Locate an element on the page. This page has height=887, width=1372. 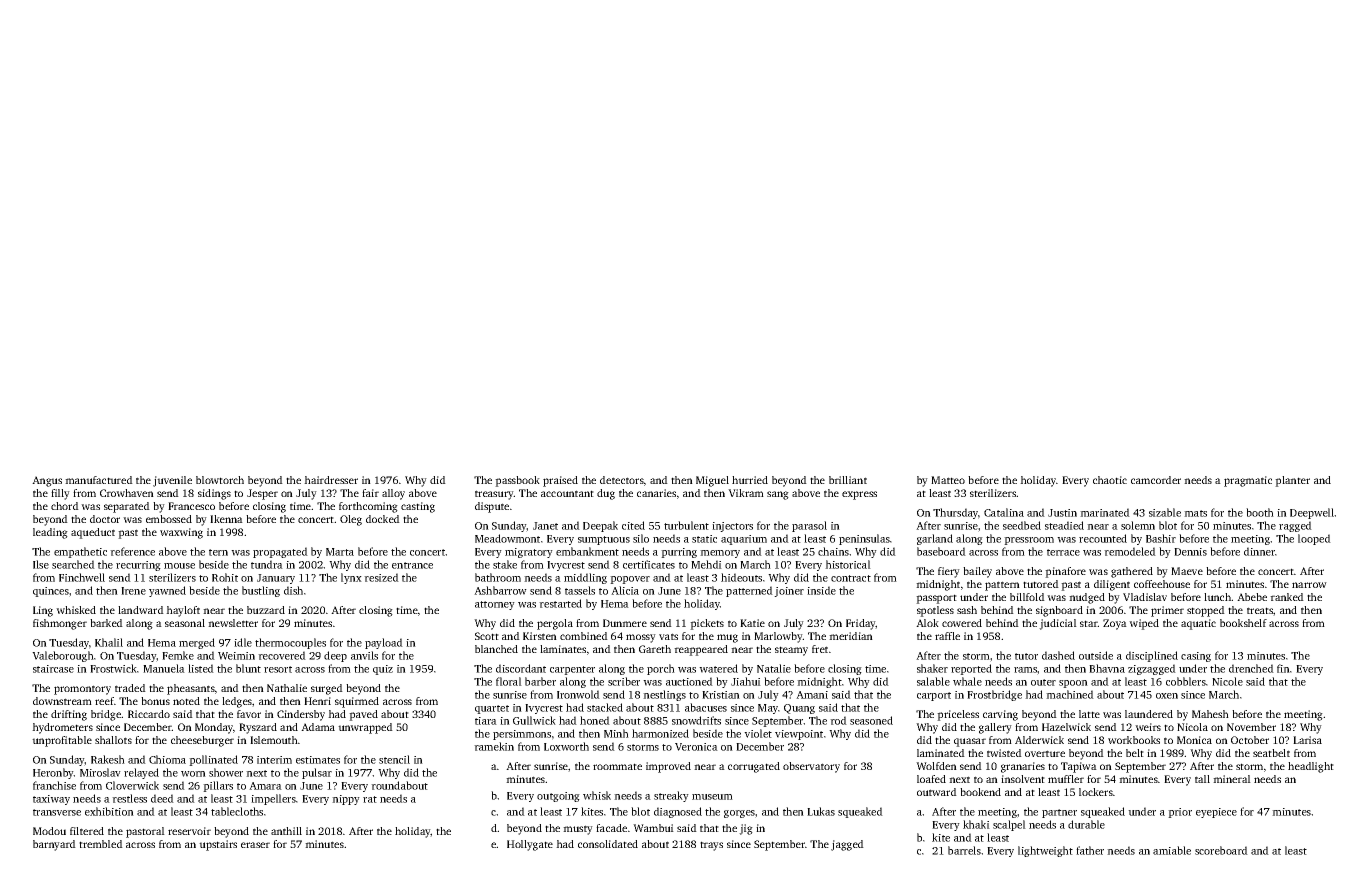
Gareth is located at coordinates (655, 649).
